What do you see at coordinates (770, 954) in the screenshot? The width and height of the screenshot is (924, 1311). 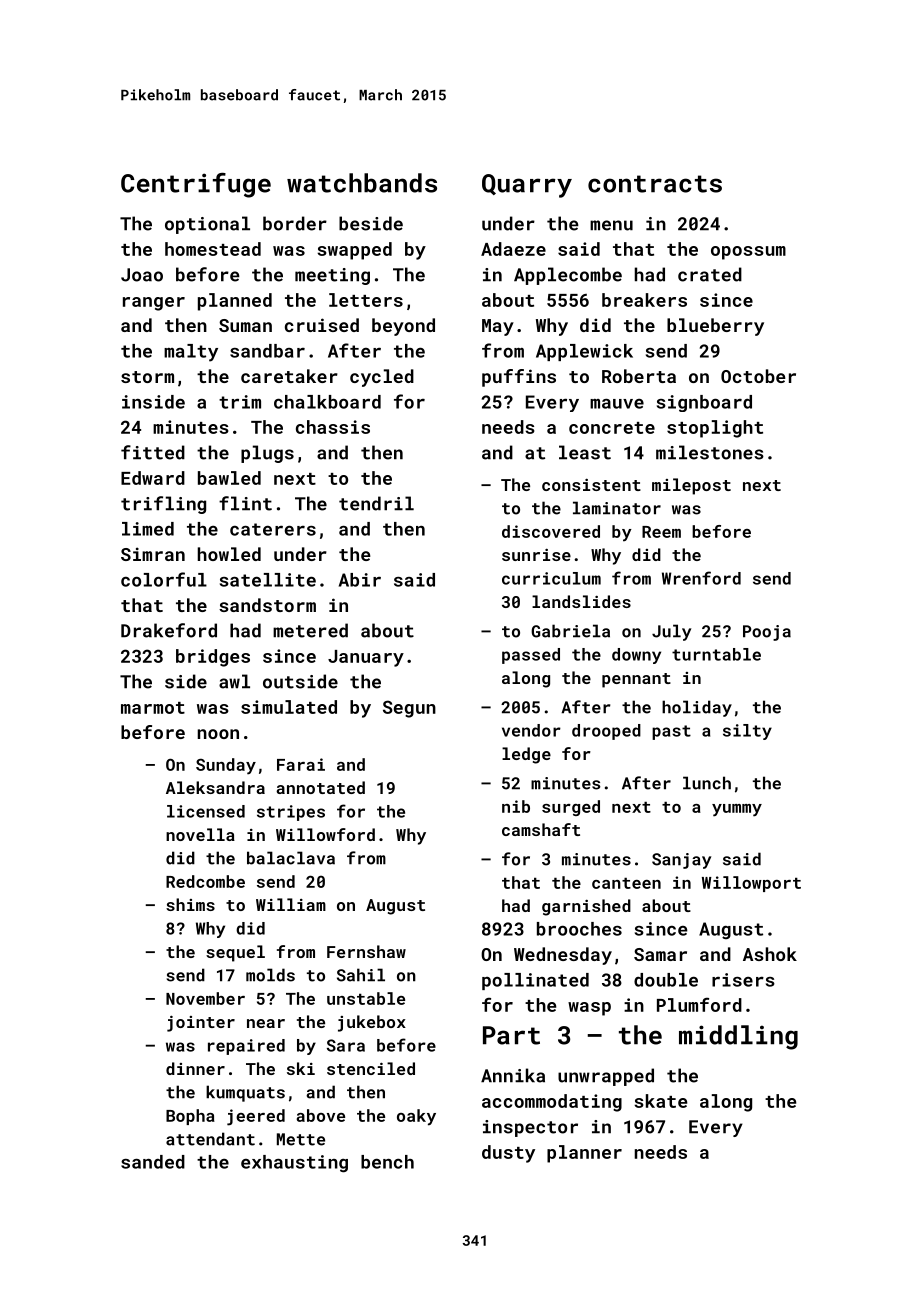 I see `Ashok` at bounding box center [770, 954].
